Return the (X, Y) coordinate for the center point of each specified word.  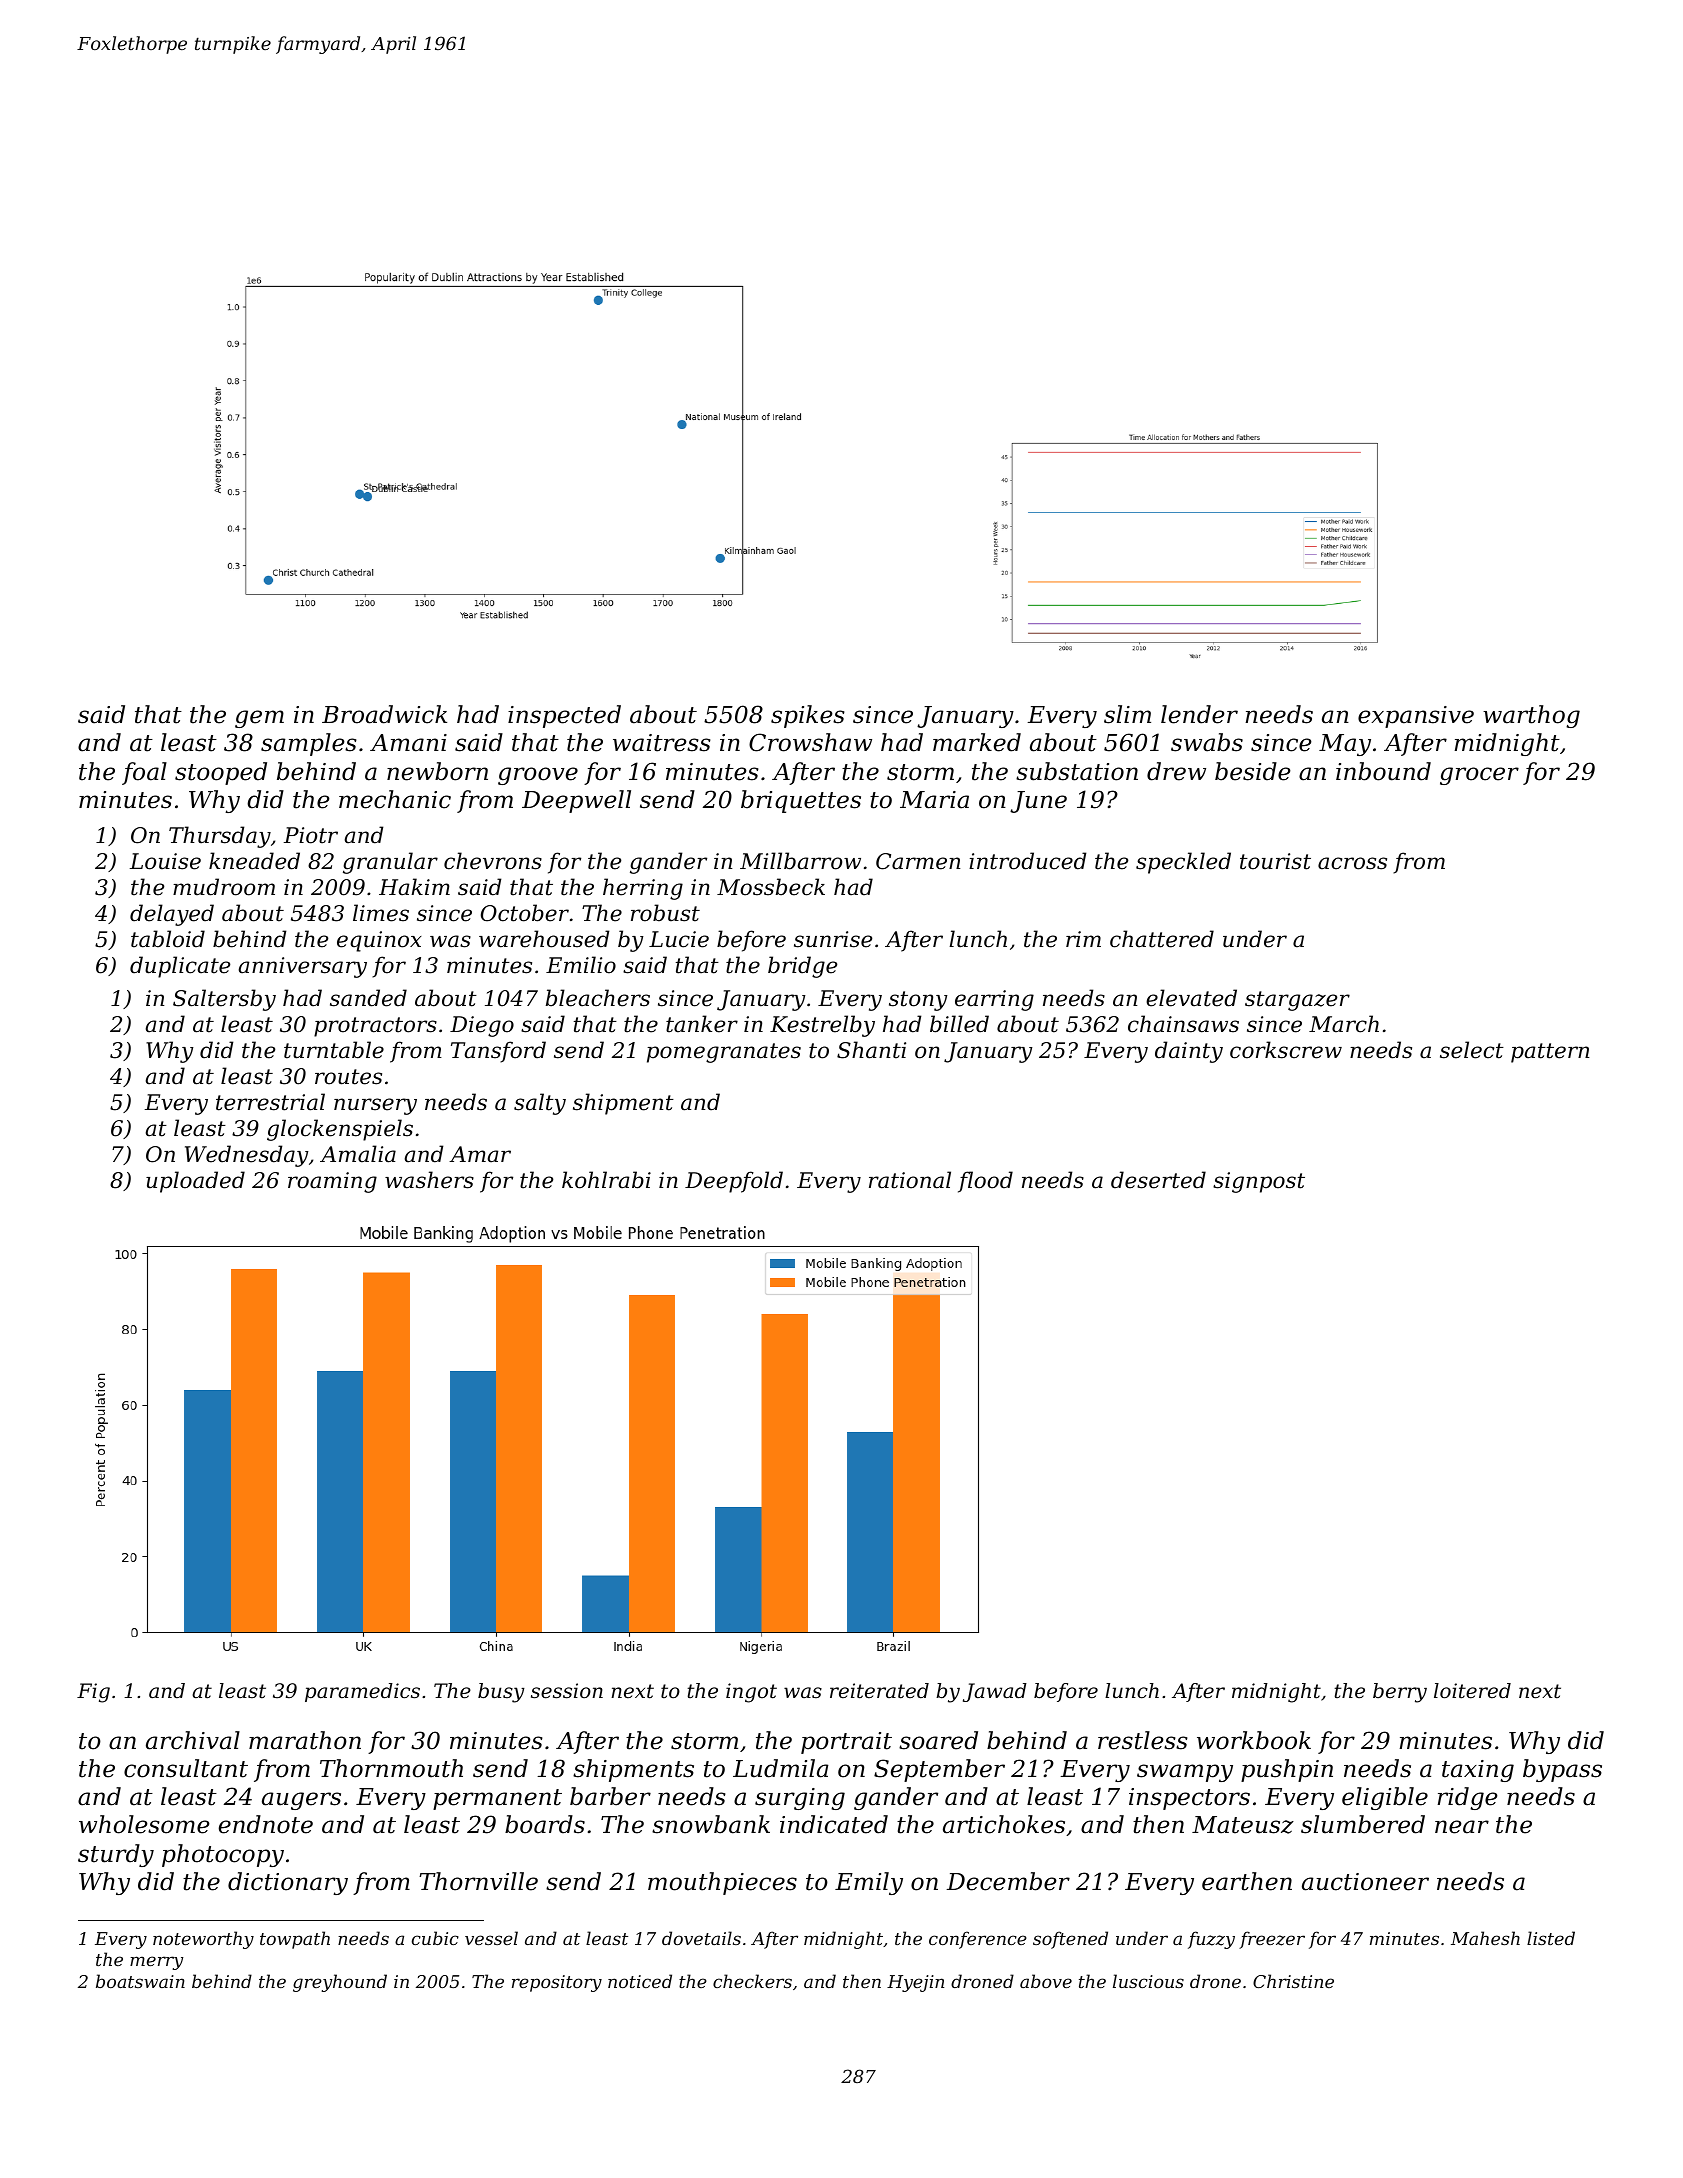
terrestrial (270, 1102)
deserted (1158, 1180)
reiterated (879, 1691)
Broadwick (384, 714)
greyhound (340, 1983)
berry (1400, 1693)
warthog (1531, 716)
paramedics (362, 1692)
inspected (564, 716)
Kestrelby (822, 1026)
